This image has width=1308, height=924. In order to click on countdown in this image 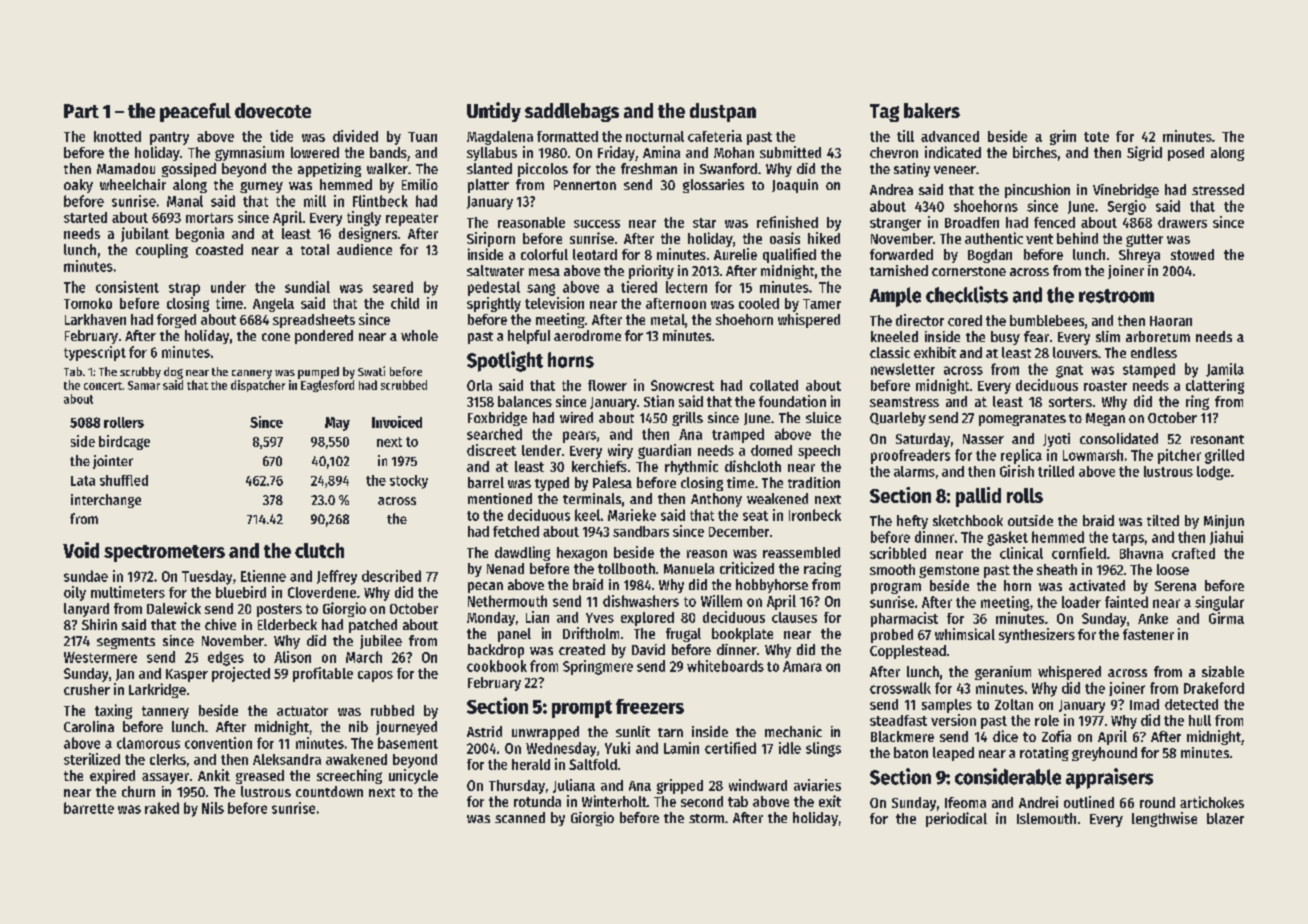, I will do `click(329, 791)`.
